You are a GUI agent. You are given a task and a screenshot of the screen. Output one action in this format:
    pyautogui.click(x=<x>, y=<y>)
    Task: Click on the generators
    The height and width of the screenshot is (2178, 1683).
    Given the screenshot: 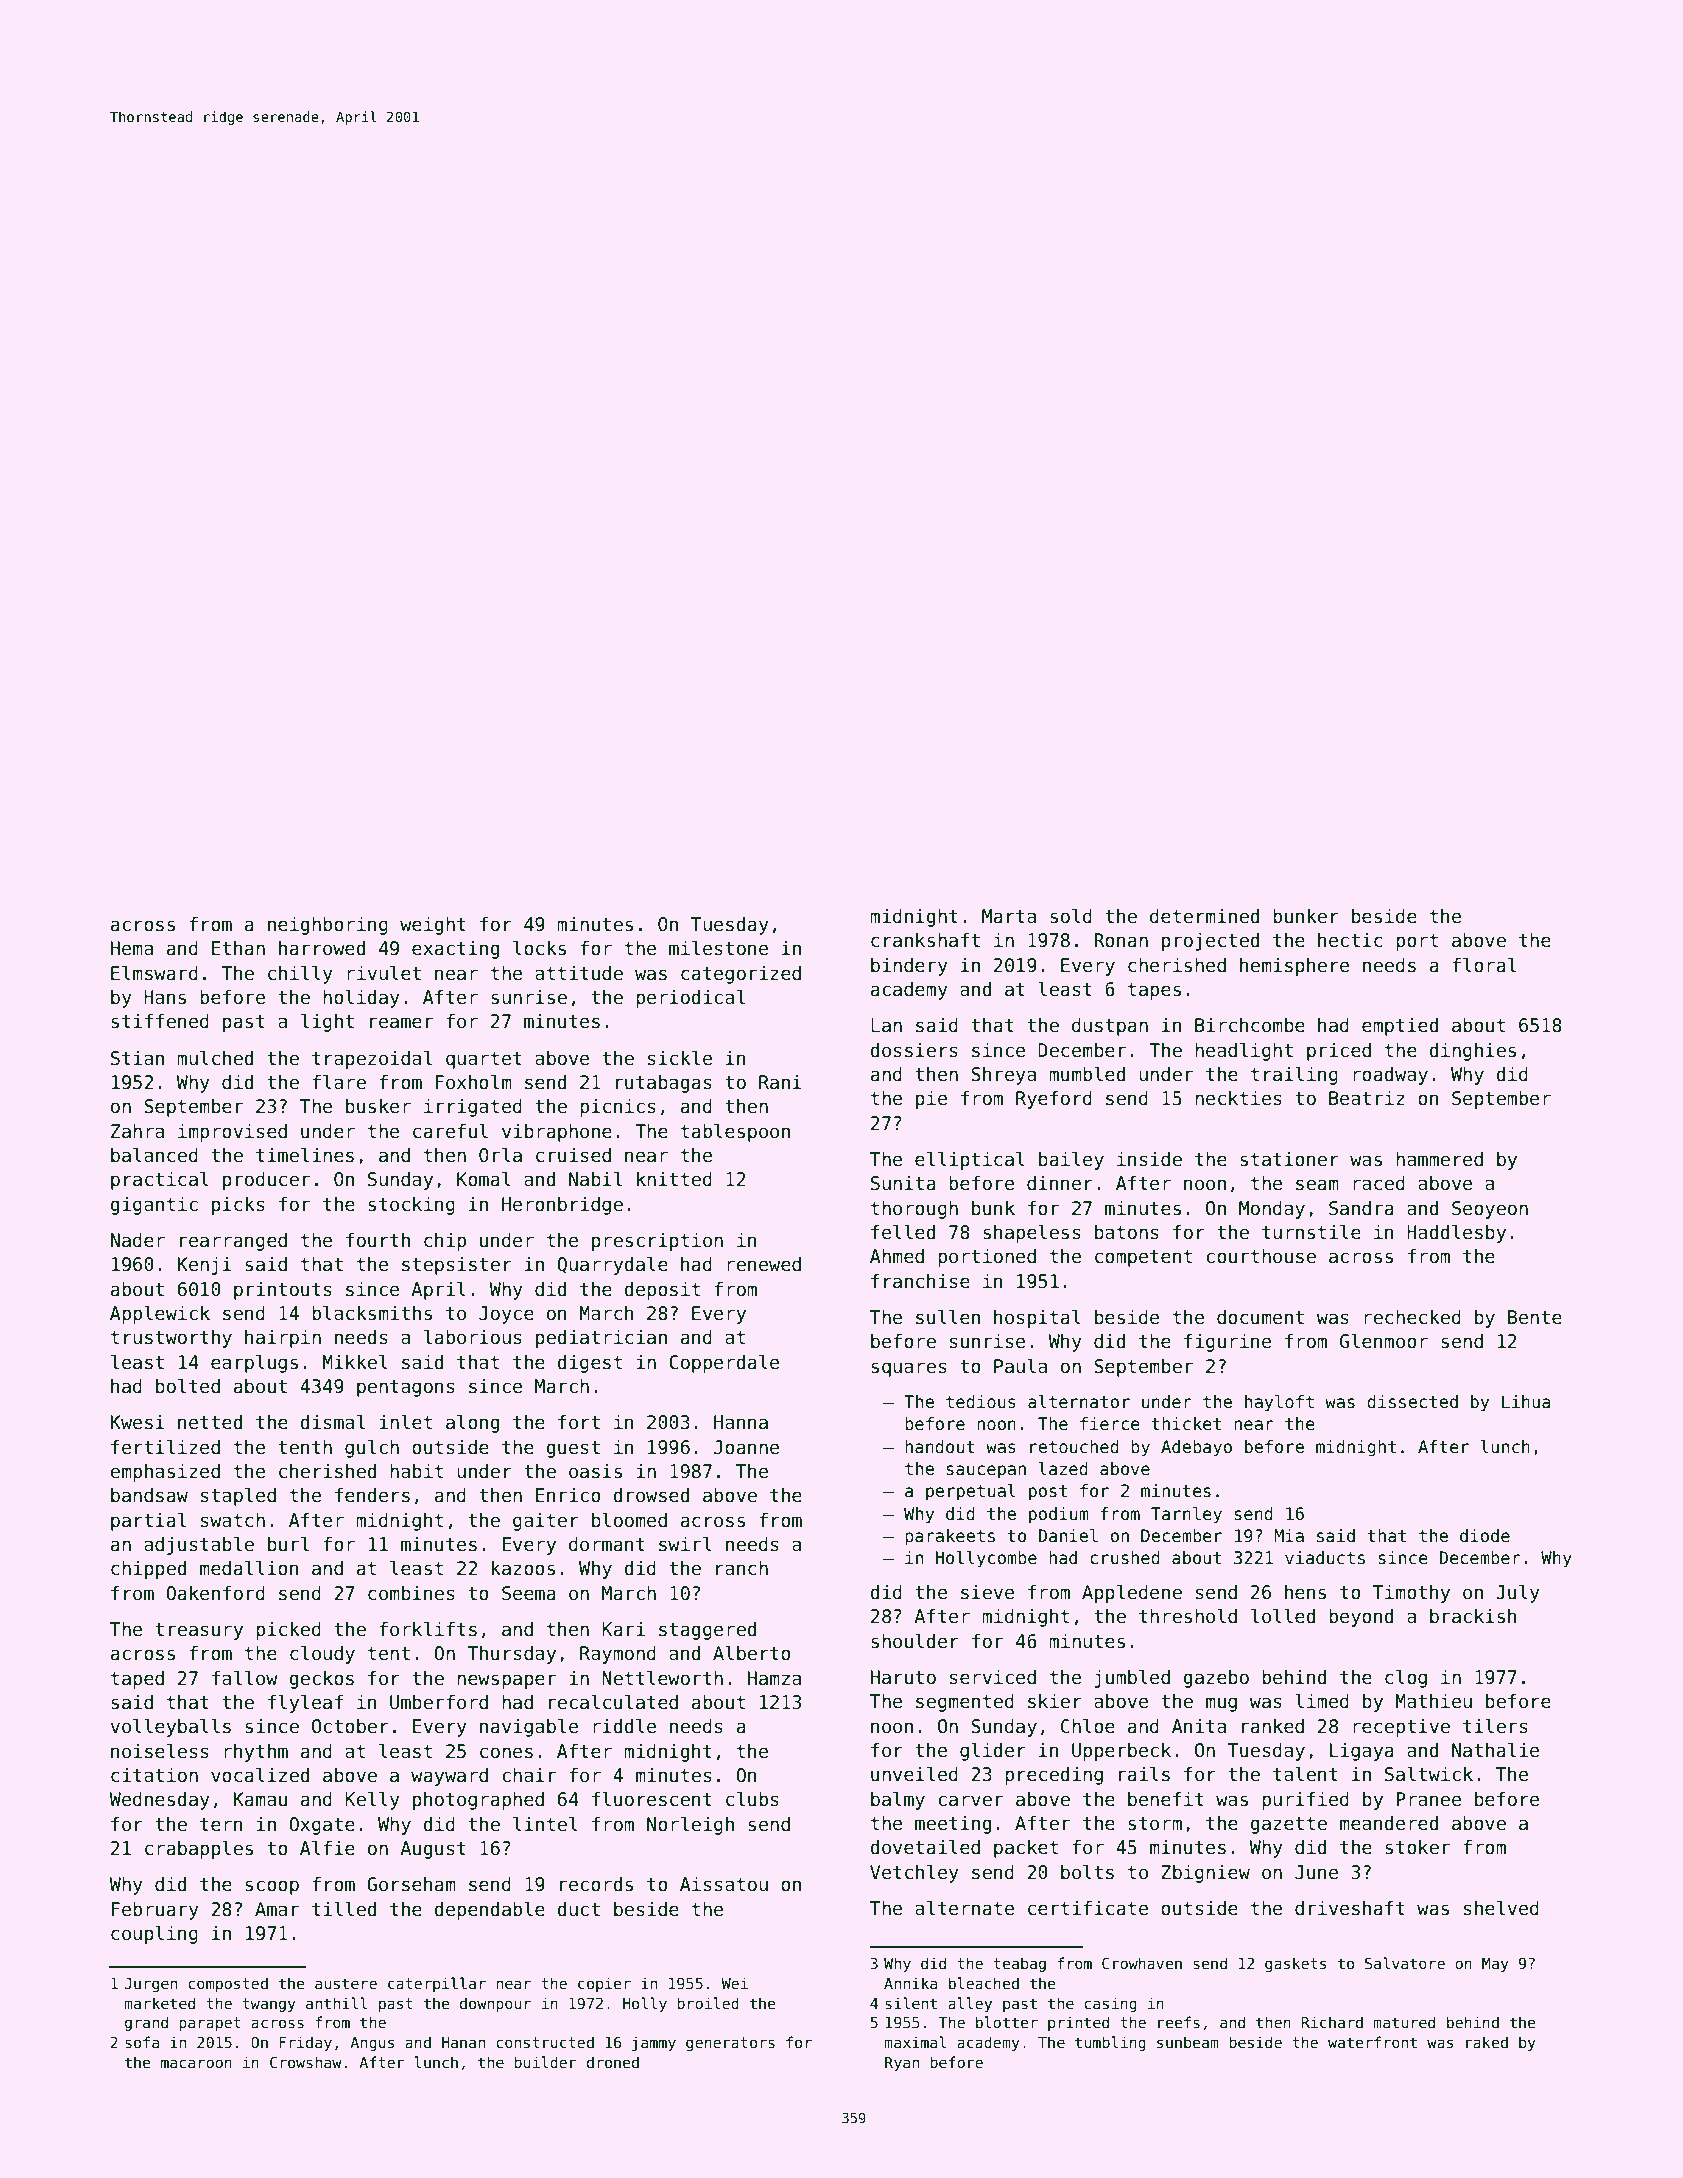 What is the action you would take?
    pyautogui.click(x=730, y=2044)
